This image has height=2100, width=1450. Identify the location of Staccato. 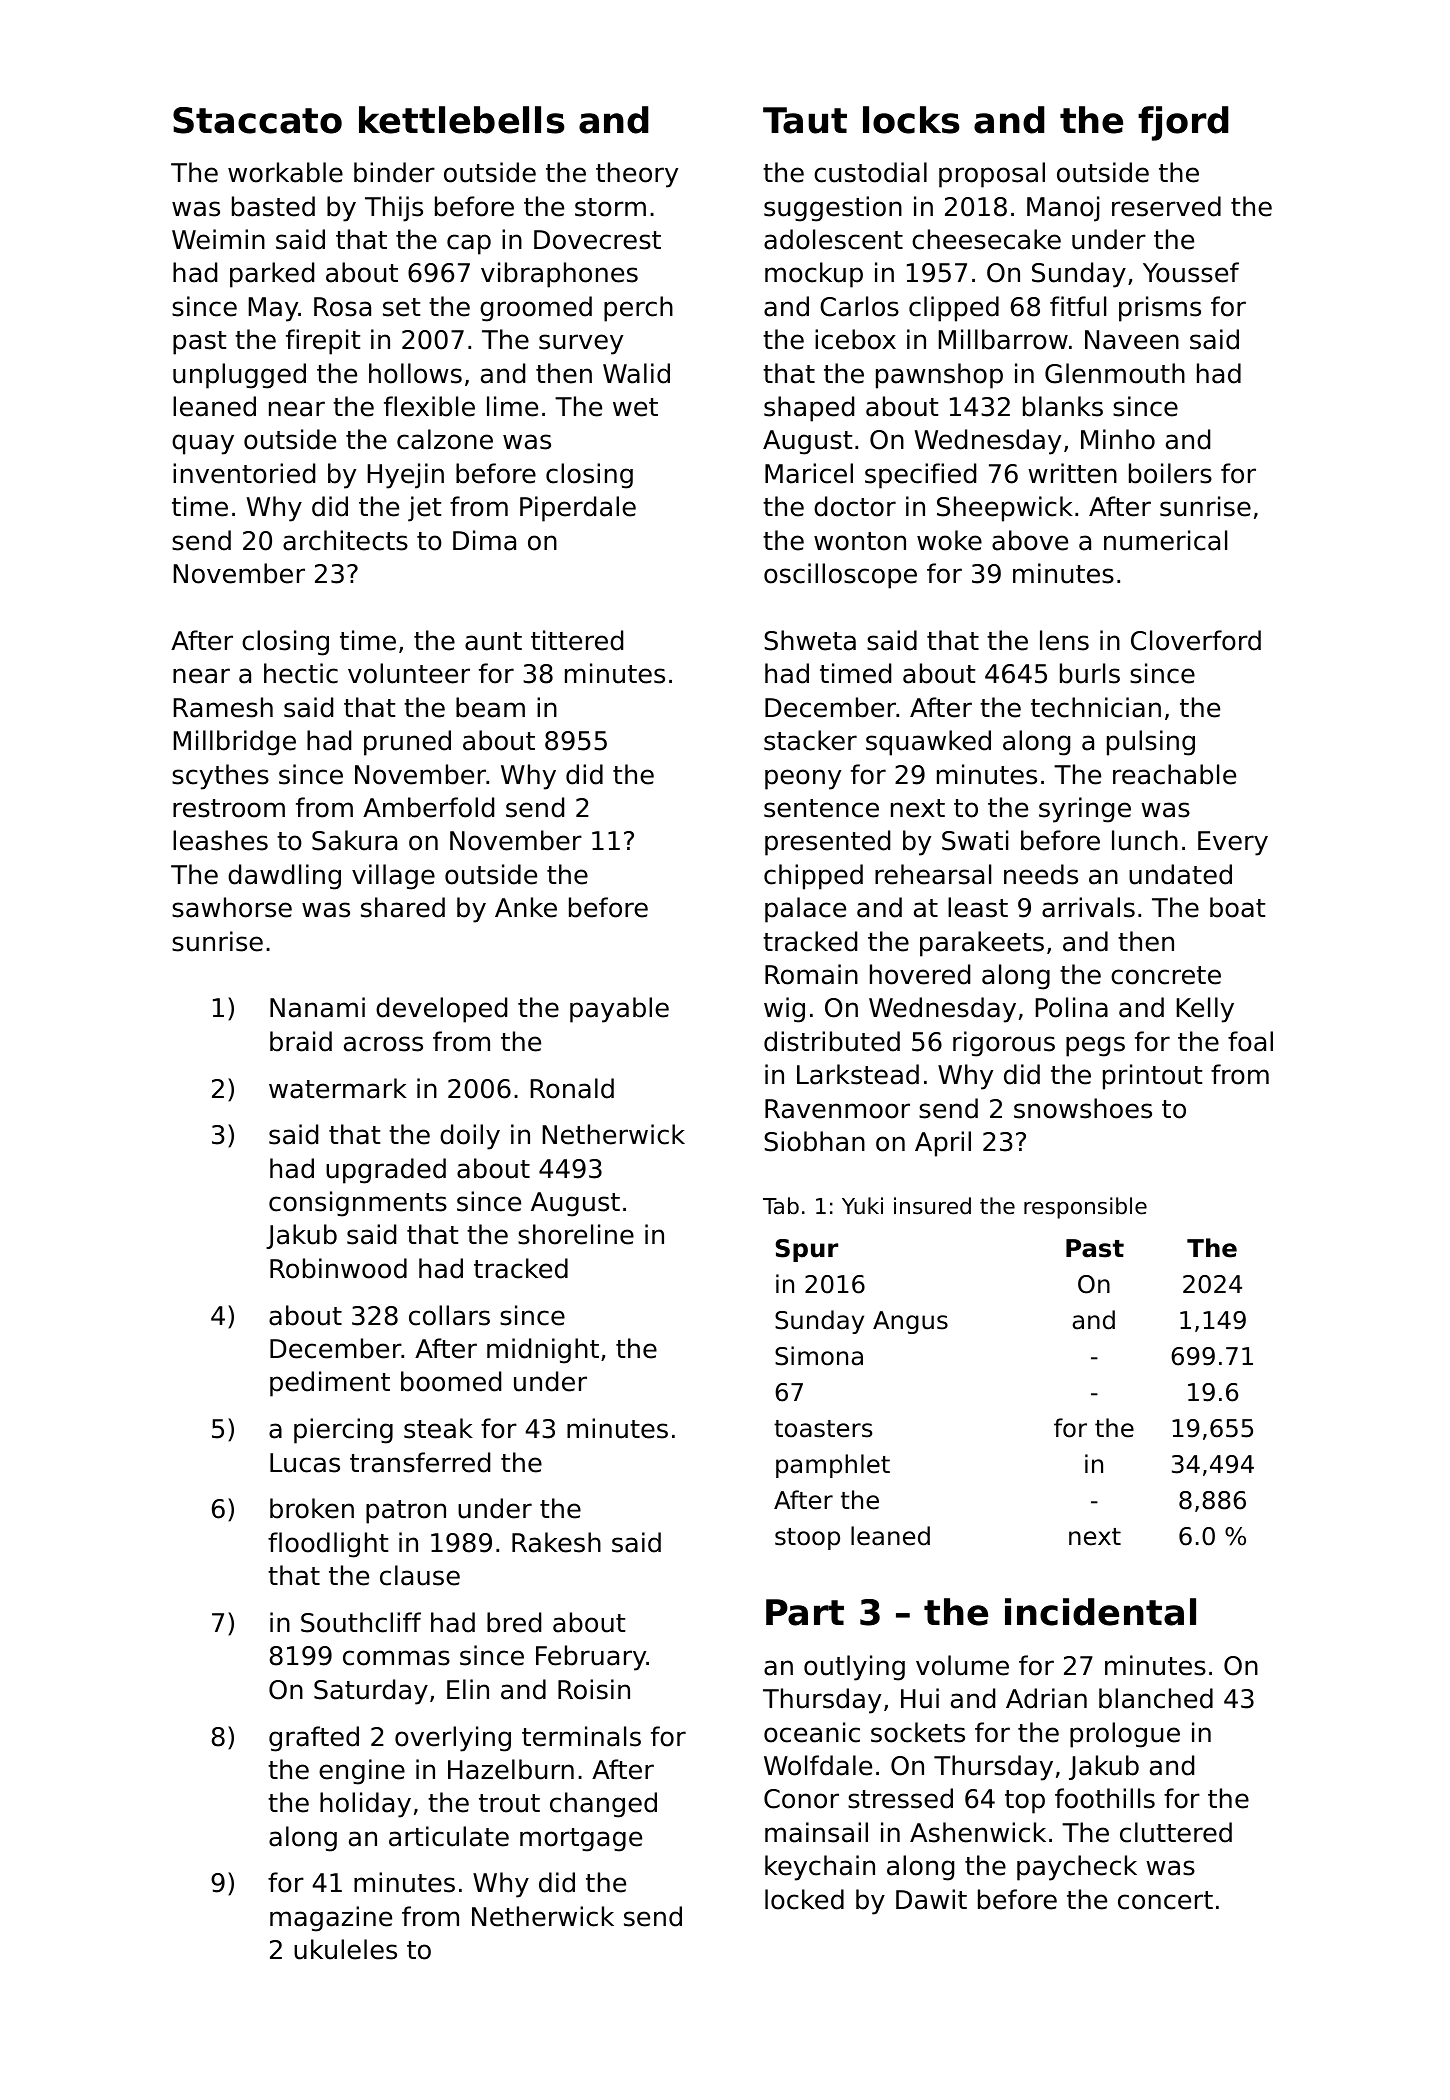
(257, 120).
